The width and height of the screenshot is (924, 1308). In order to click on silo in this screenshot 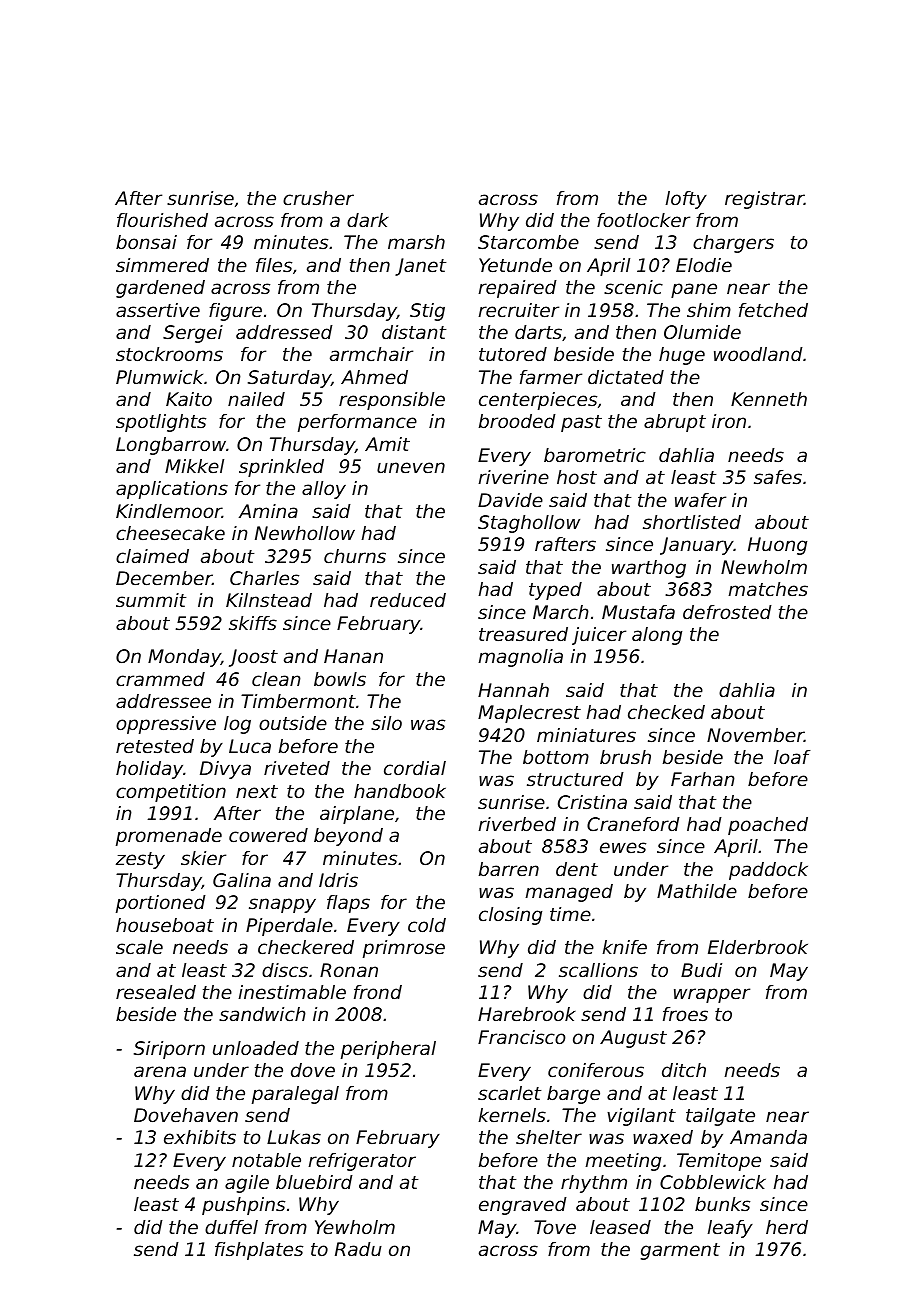, I will do `click(386, 723)`.
